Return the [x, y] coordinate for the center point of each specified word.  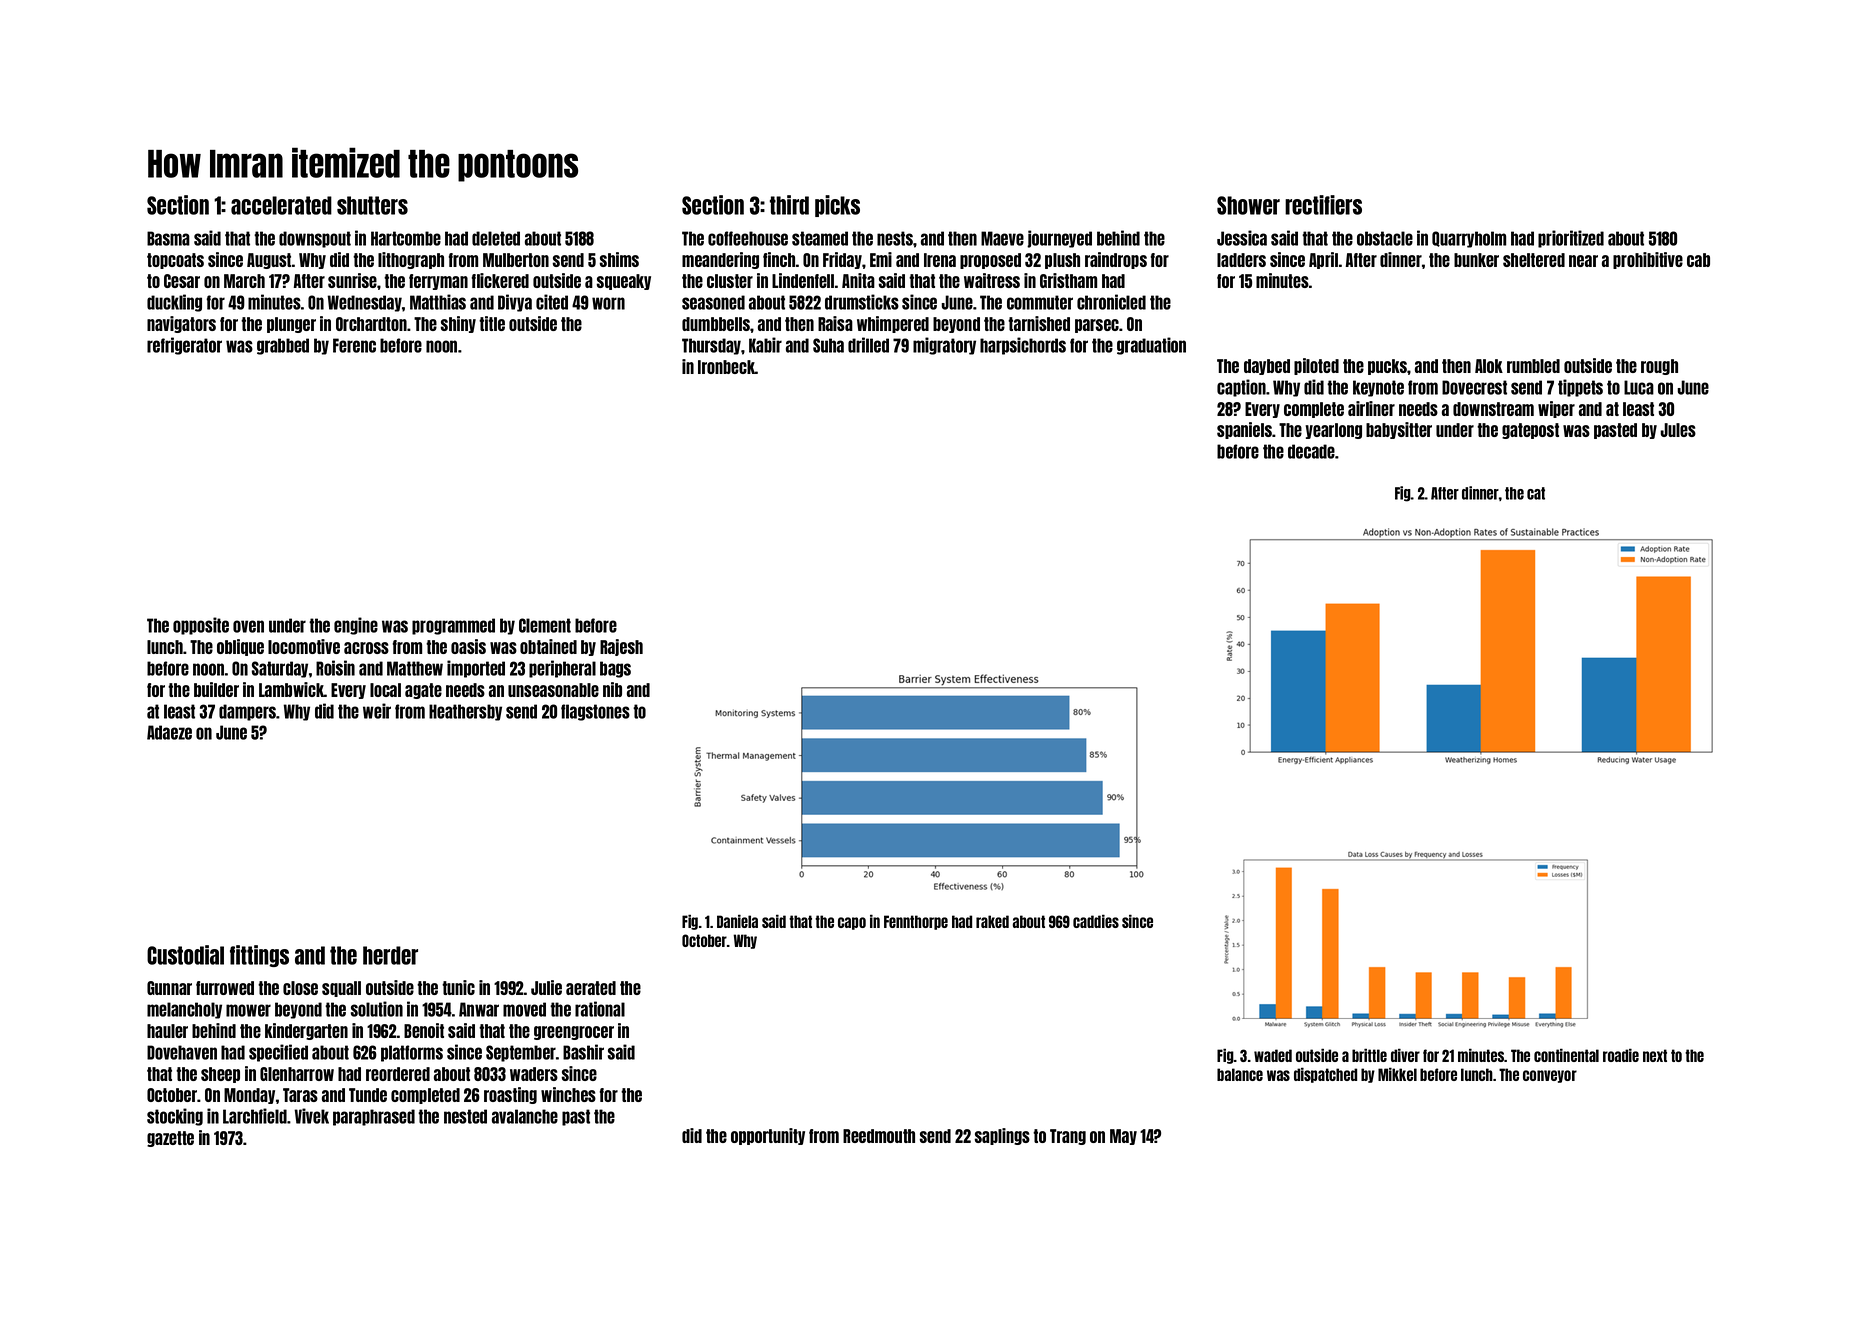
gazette [170, 1139]
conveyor [1550, 1076]
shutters [372, 205]
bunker [1476, 260]
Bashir [583, 1052]
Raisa [835, 323]
